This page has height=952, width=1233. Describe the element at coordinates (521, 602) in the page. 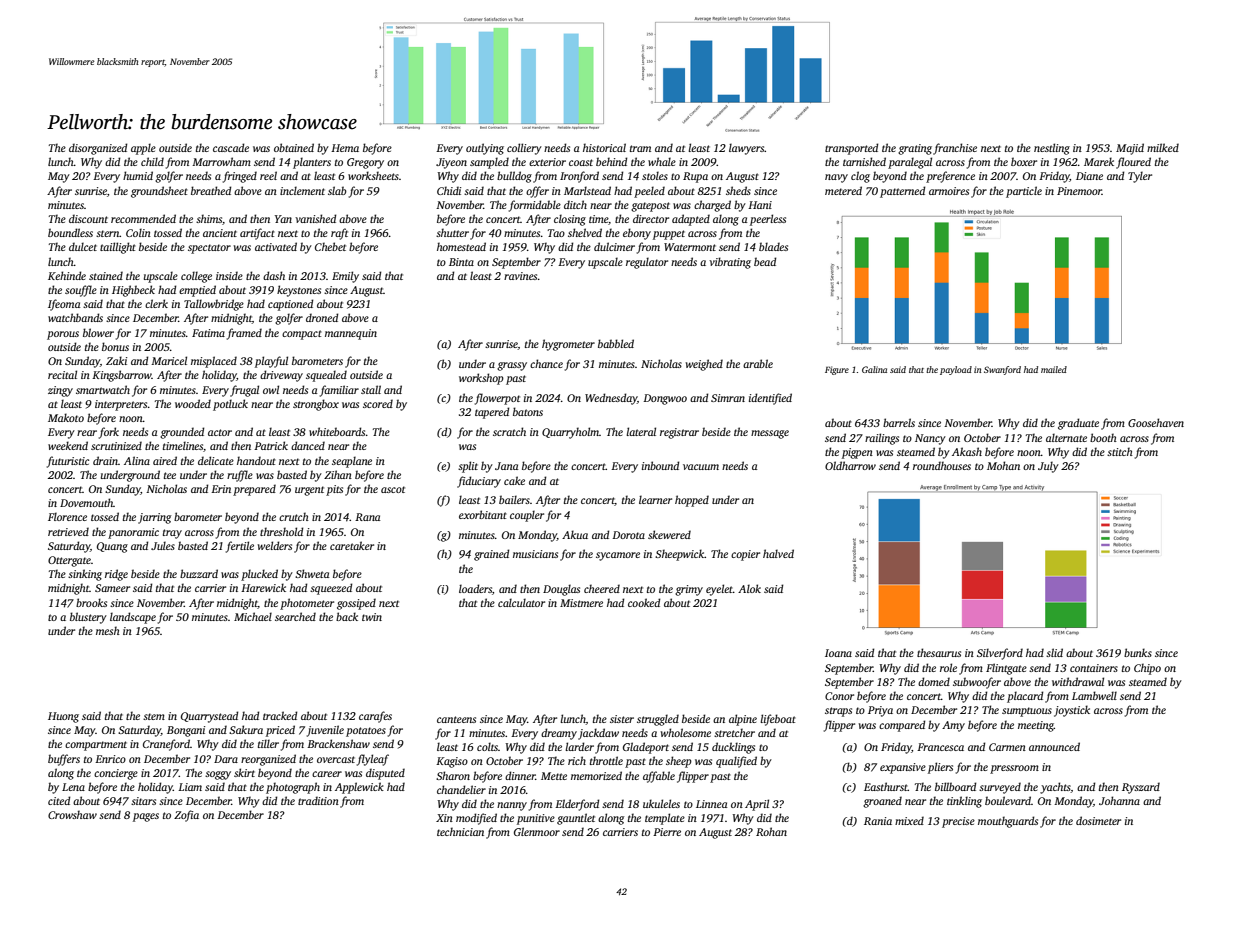

I see `calculator` at that location.
